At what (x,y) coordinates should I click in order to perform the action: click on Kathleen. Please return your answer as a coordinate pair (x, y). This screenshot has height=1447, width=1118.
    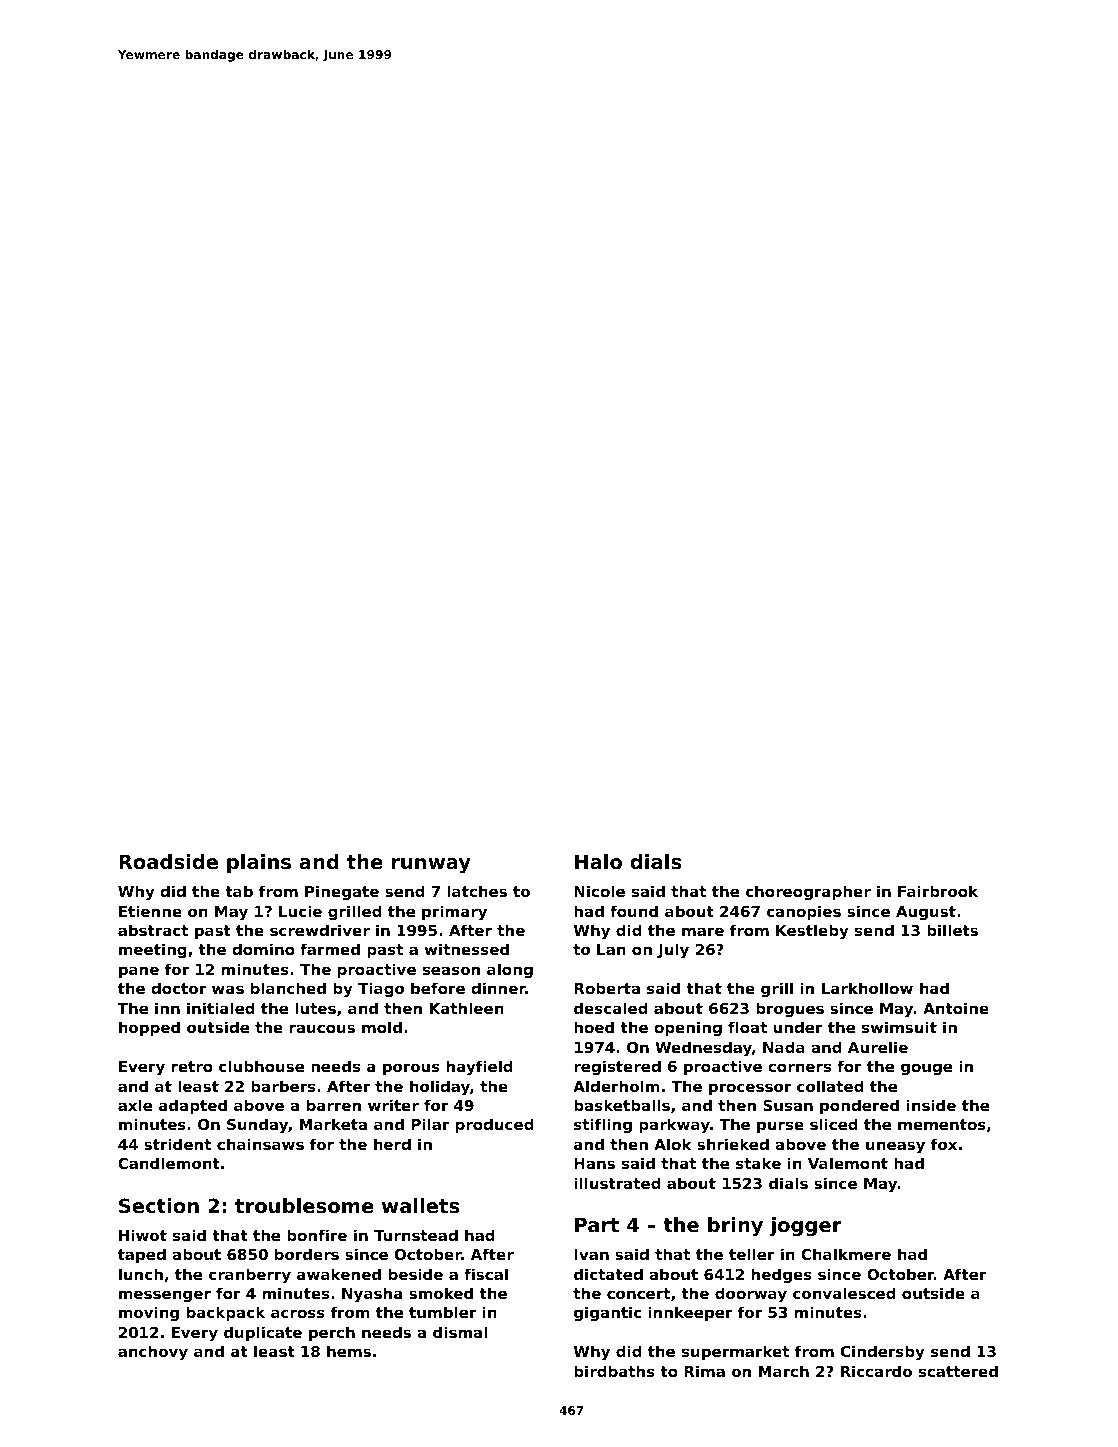
    Looking at the image, I should click on (467, 1008).
